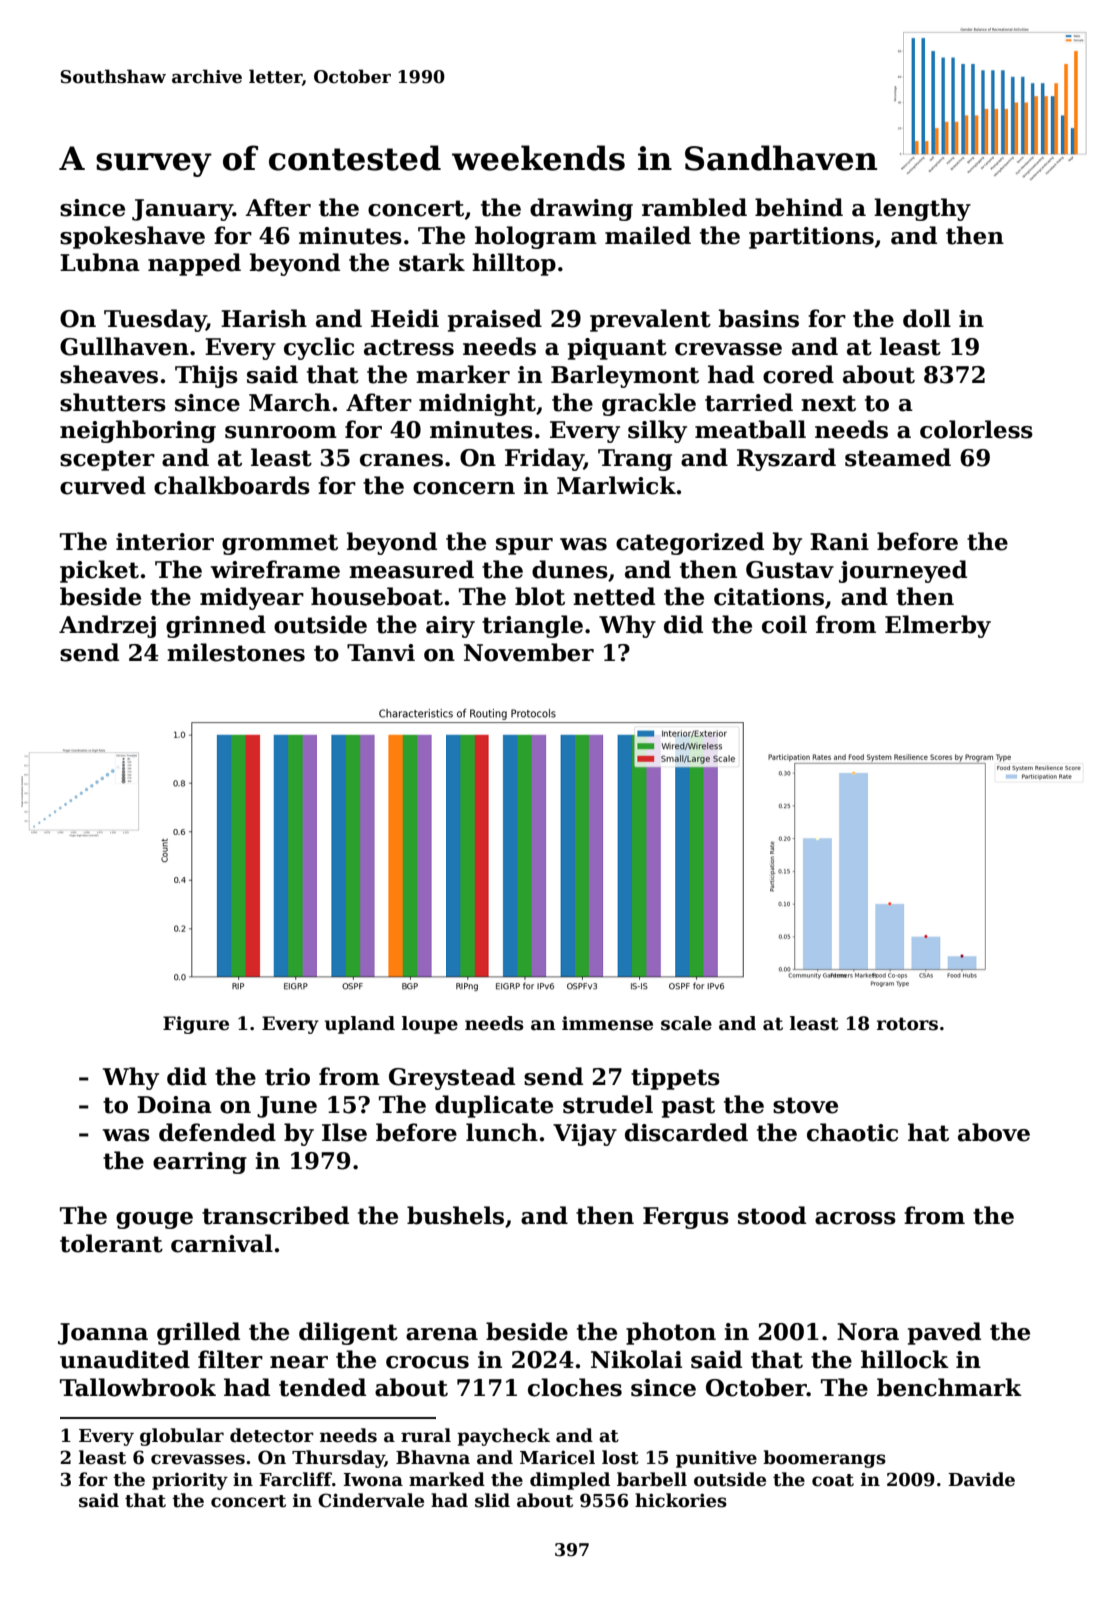 Image resolution: width=1108 pixels, height=1604 pixels. I want to click on mailed, so click(648, 235).
